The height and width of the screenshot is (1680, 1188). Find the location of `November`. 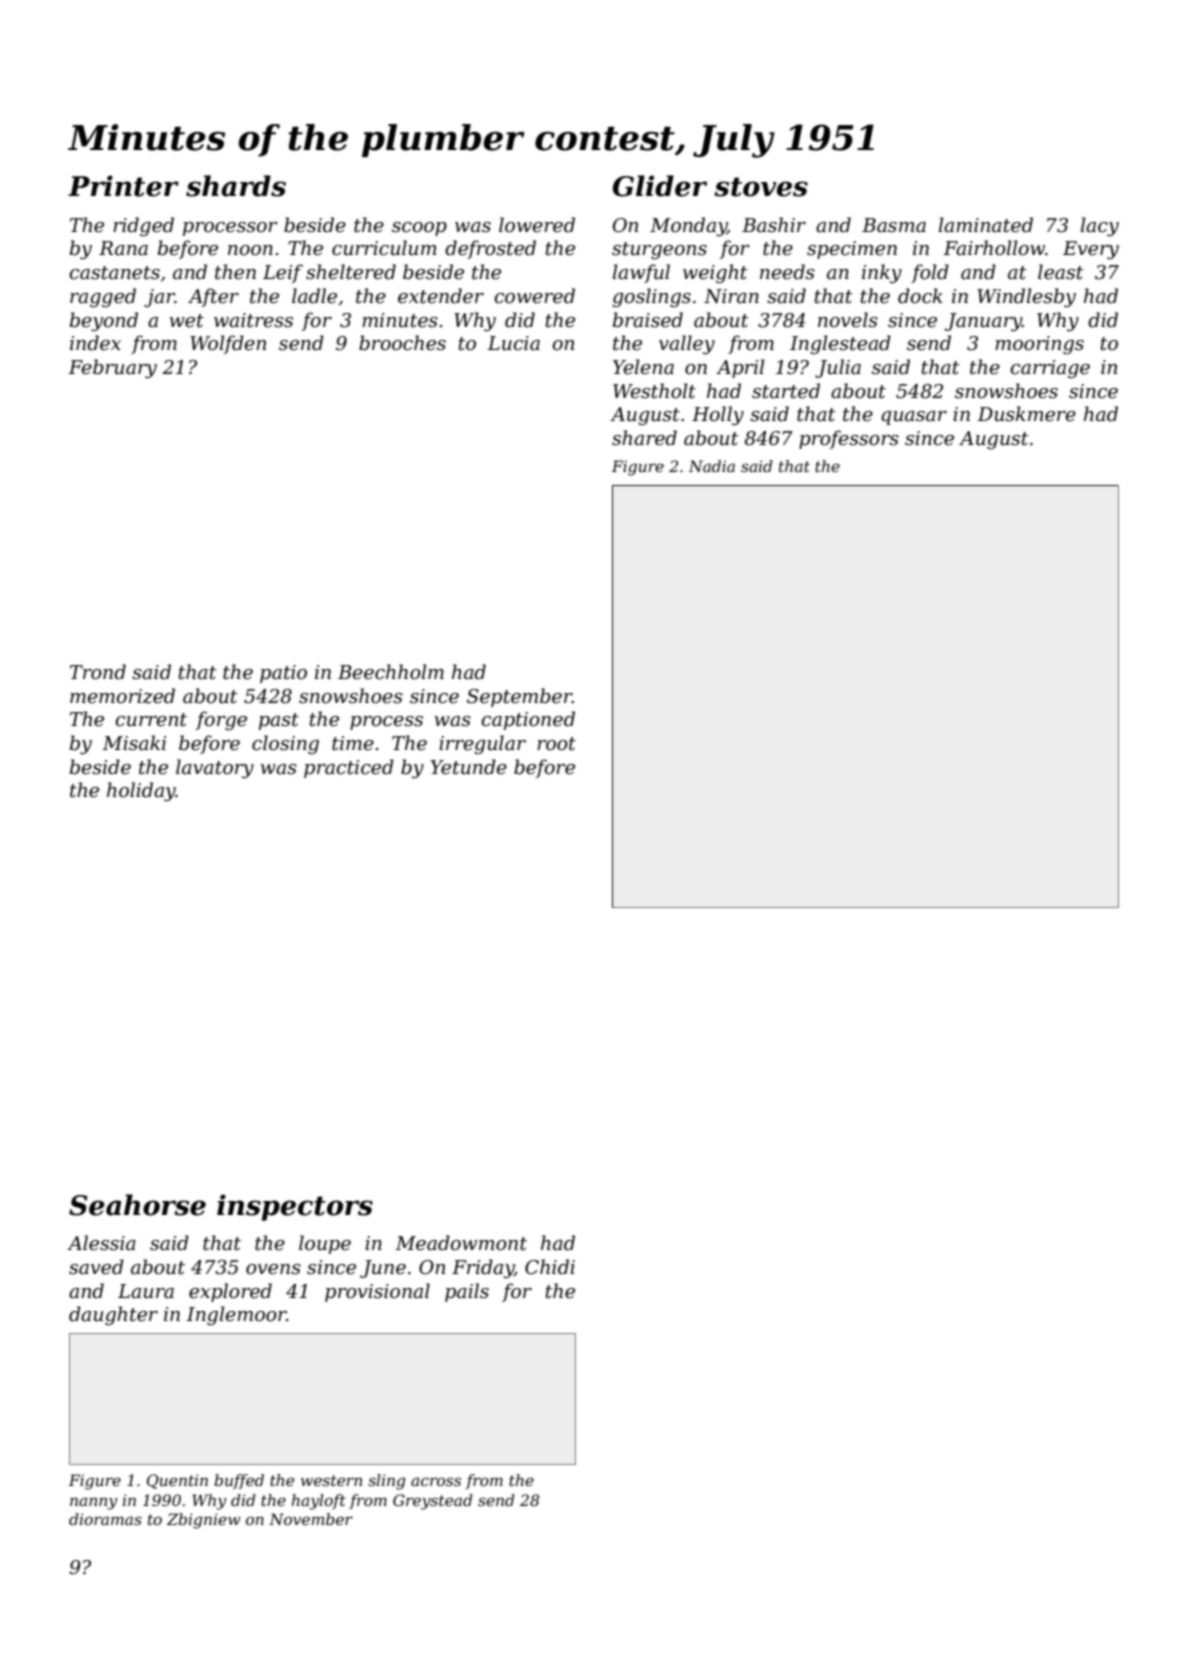

November is located at coordinates (311, 1519).
